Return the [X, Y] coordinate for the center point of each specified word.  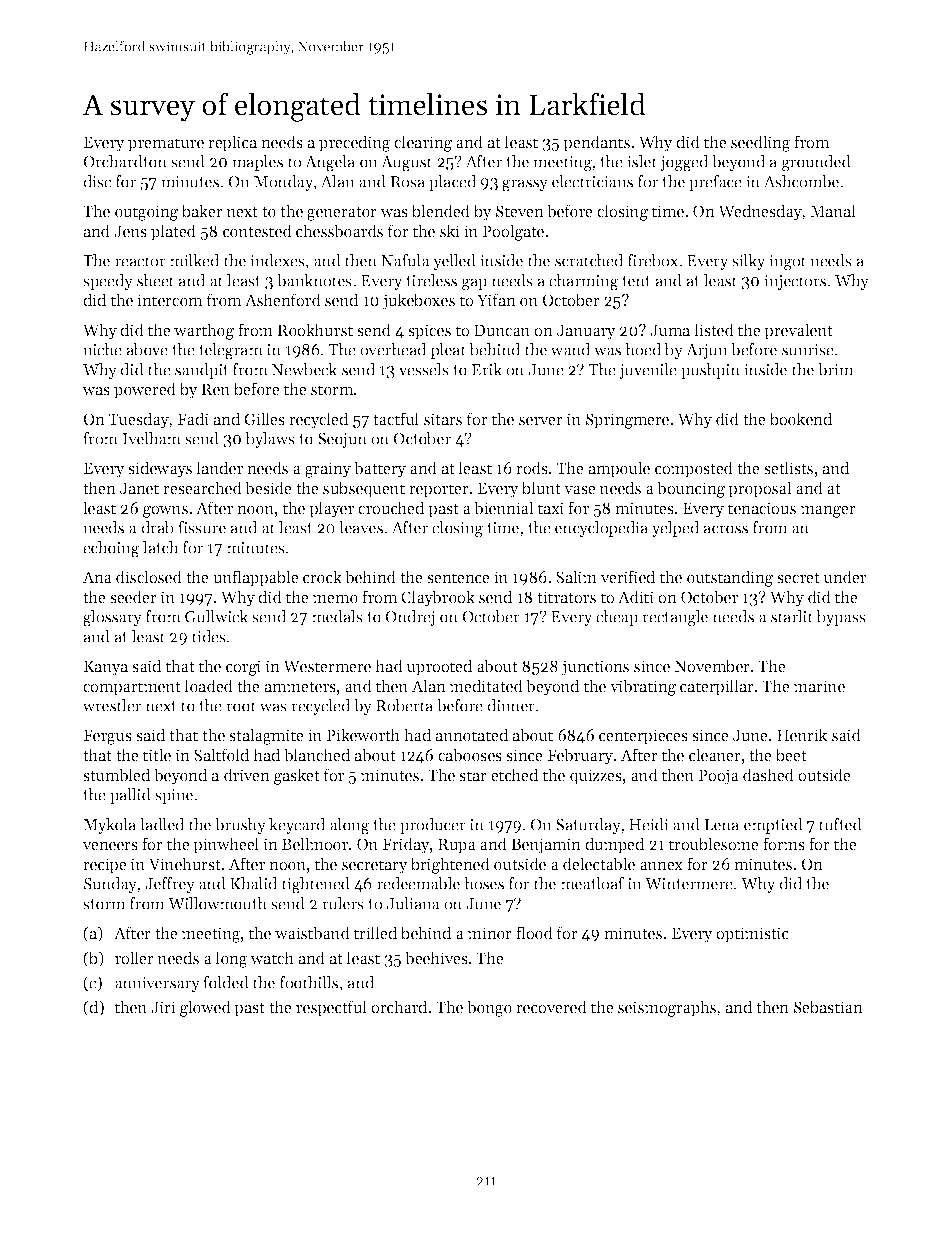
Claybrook [438, 598]
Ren [216, 389]
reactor [140, 261]
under [845, 576]
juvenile [648, 371]
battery [380, 469]
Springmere [627, 421]
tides [209, 636]
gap [474, 284]
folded [226, 982]
